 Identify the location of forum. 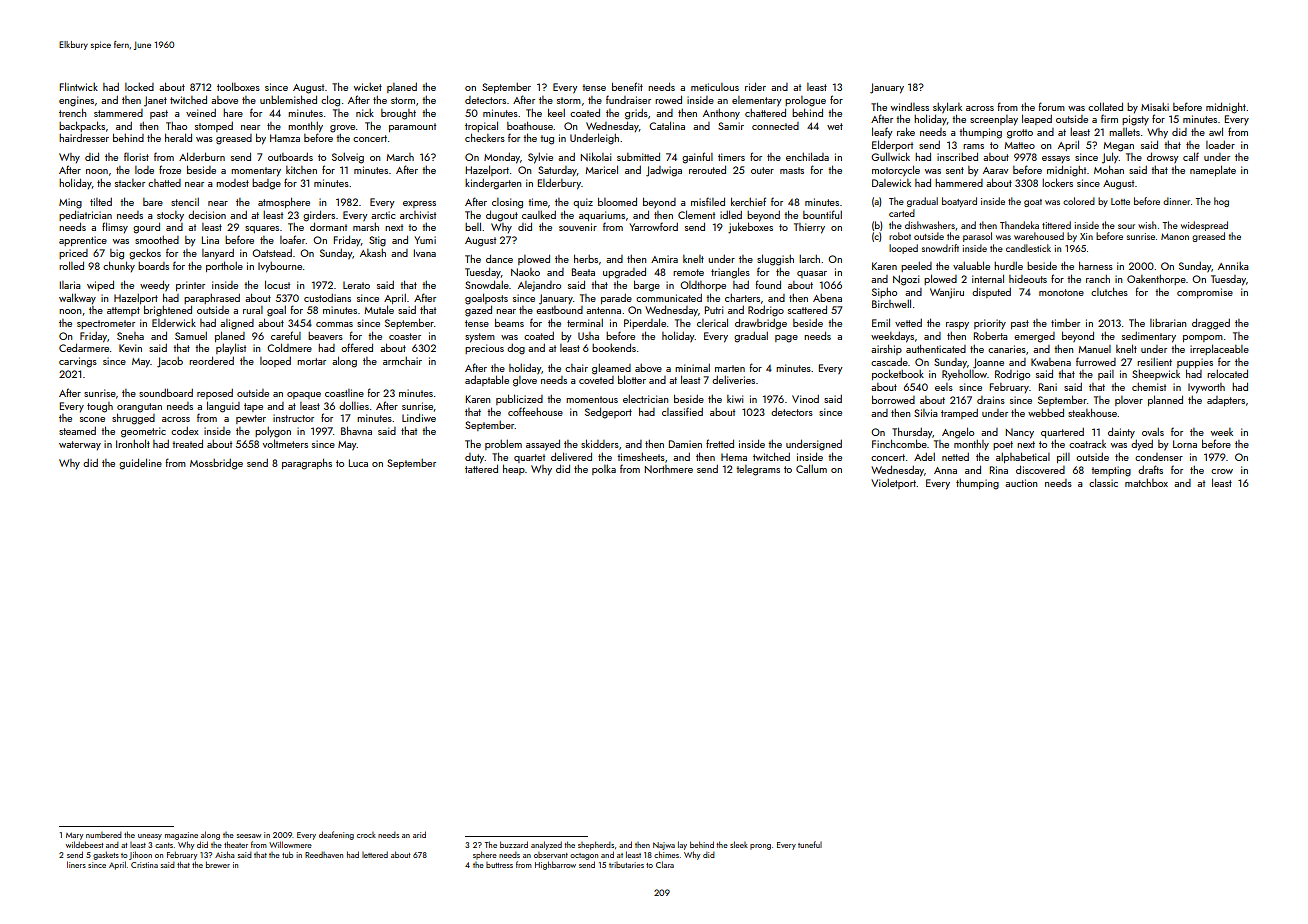
(1051, 106).
